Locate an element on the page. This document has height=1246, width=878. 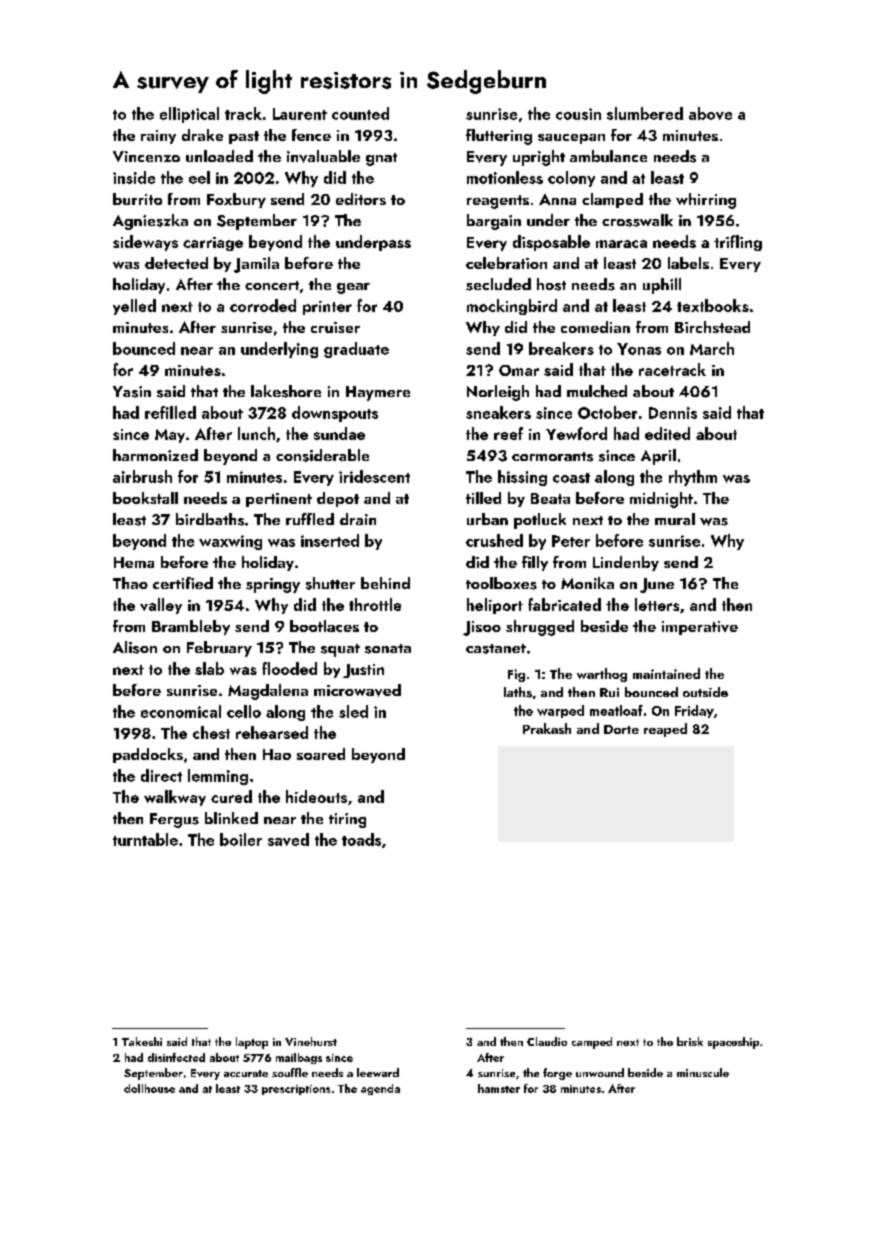
Alison is located at coordinates (135, 647).
